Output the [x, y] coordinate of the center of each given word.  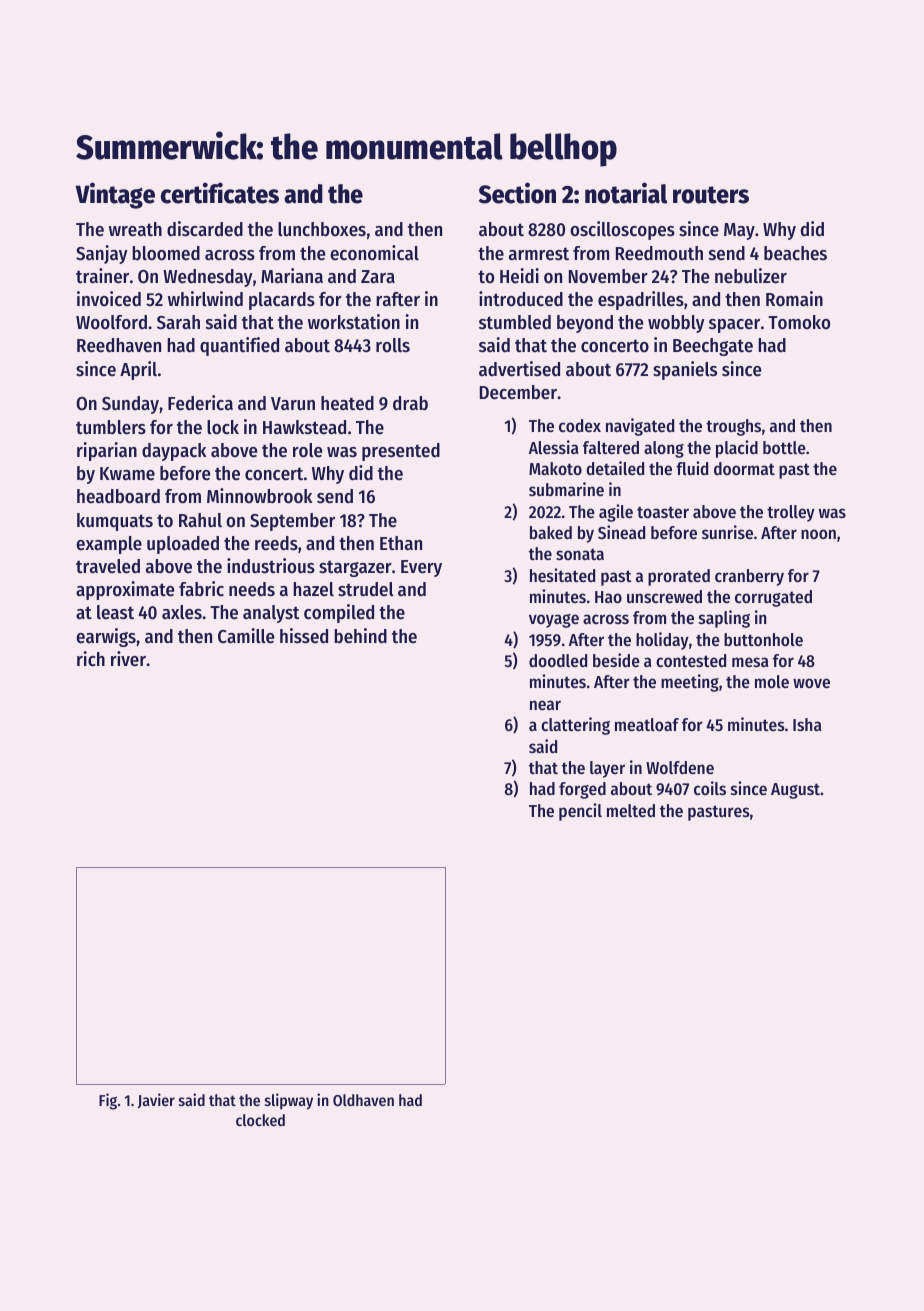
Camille [246, 636]
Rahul [200, 520]
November [608, 276]
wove [811, 683]
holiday [662, 641]
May [739, 231]
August [795, 791]
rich [91, 659]
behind [360, 636]
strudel [366, 589]
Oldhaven [363, 1100]
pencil [580, 812]
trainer [102, 276]
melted [631, 810]
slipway [289, 1101]
